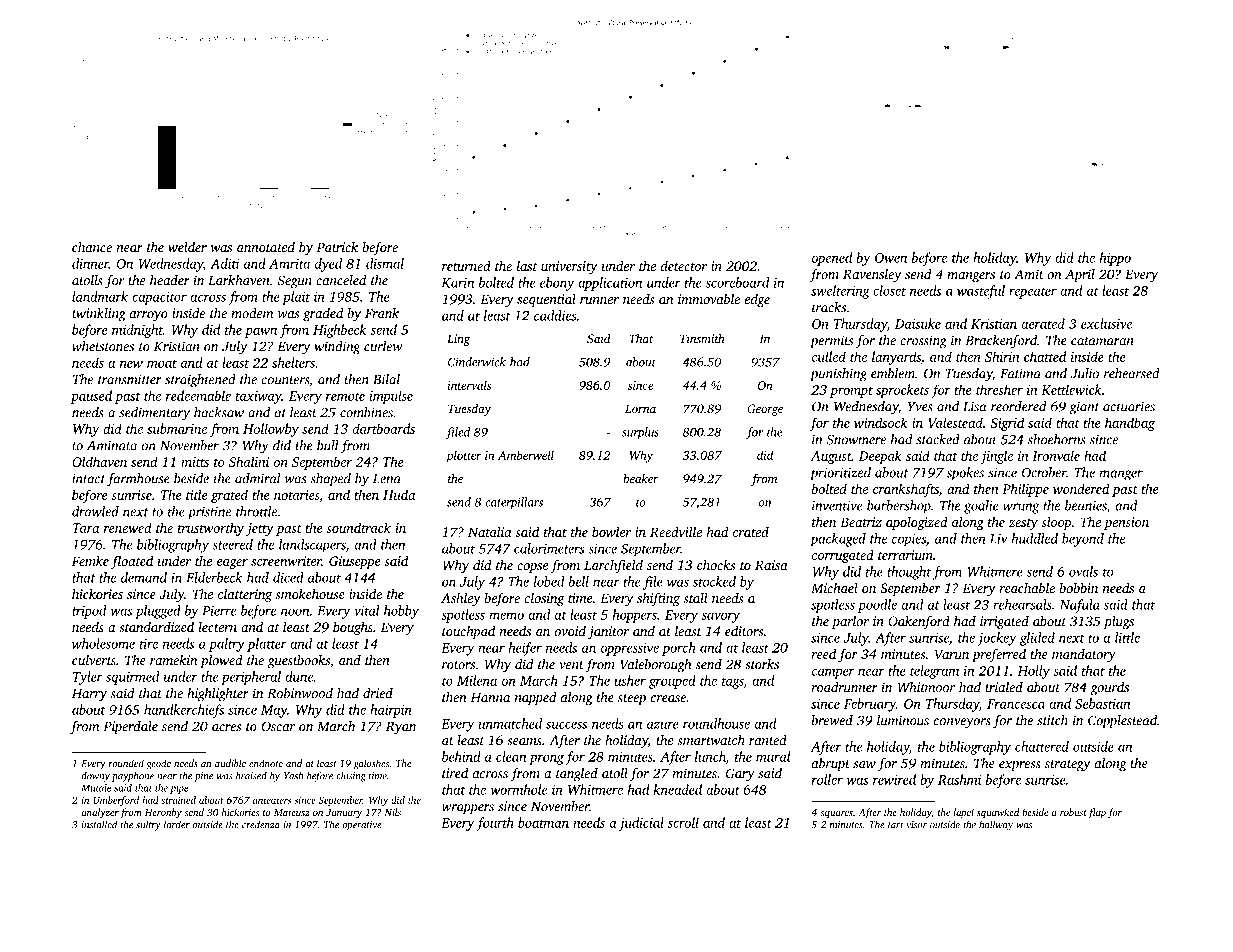 The image size is (1233, 952). Describe the element at coordinates (399, 494) in the image. I see `Huda` at that location.
